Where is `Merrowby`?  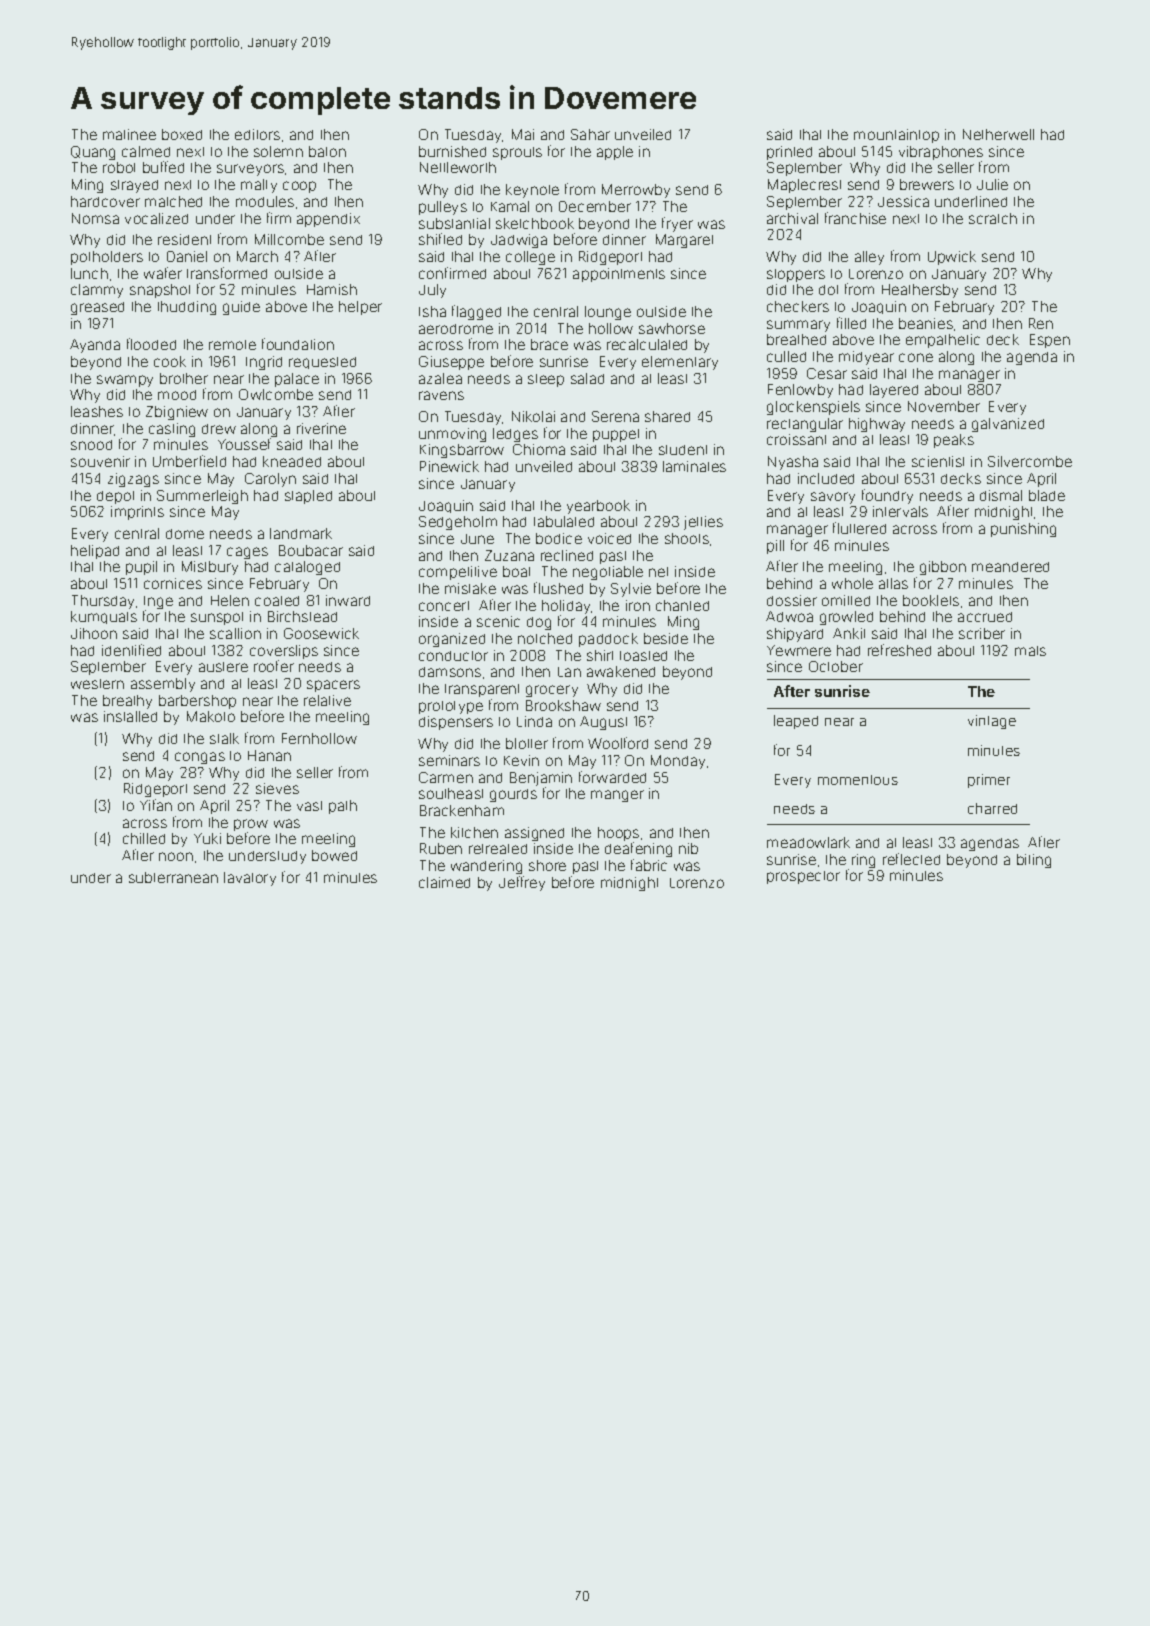
Merrowby is located at coordinates (636, 191).
